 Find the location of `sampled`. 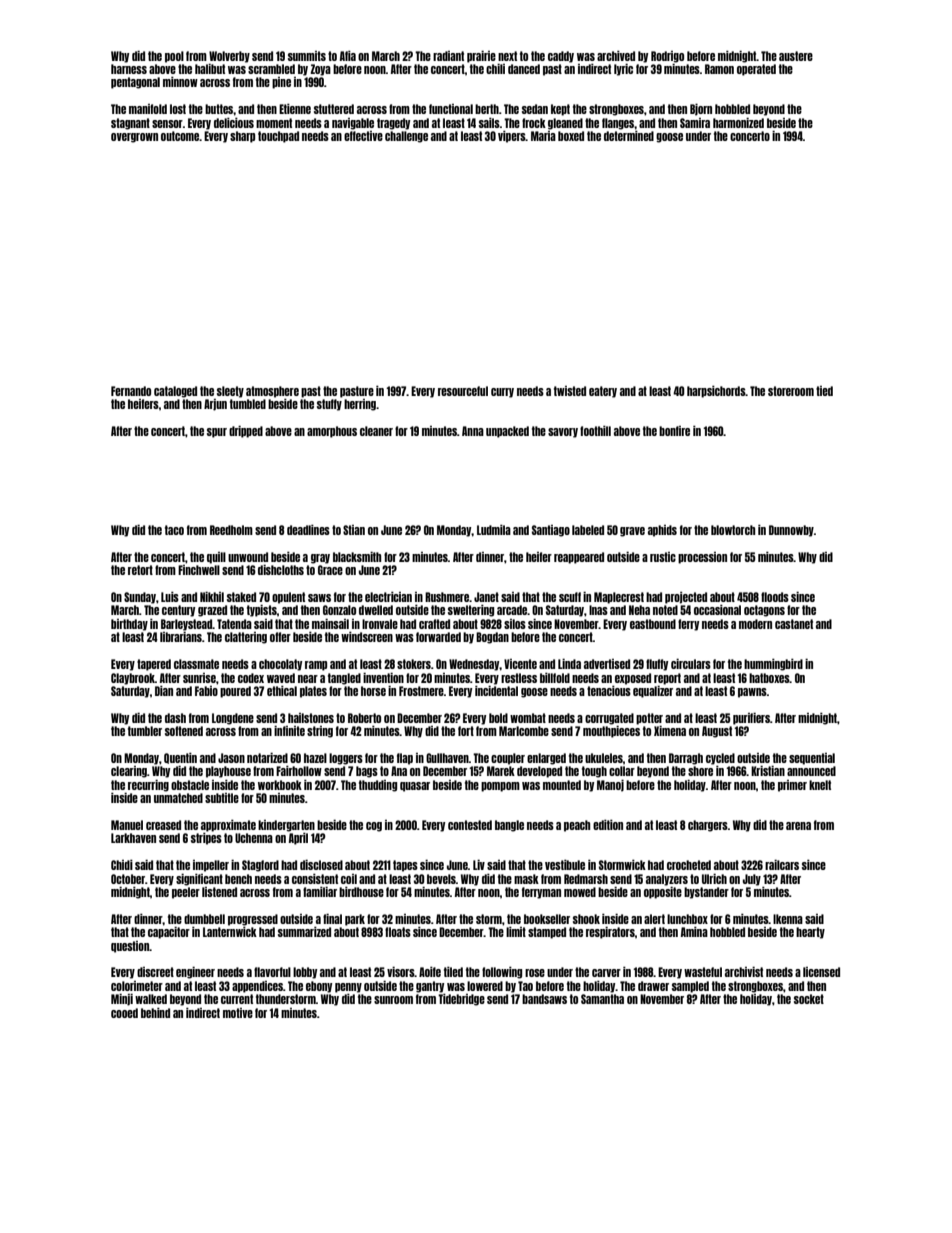

sampled is located at coordinates (690, 987).
